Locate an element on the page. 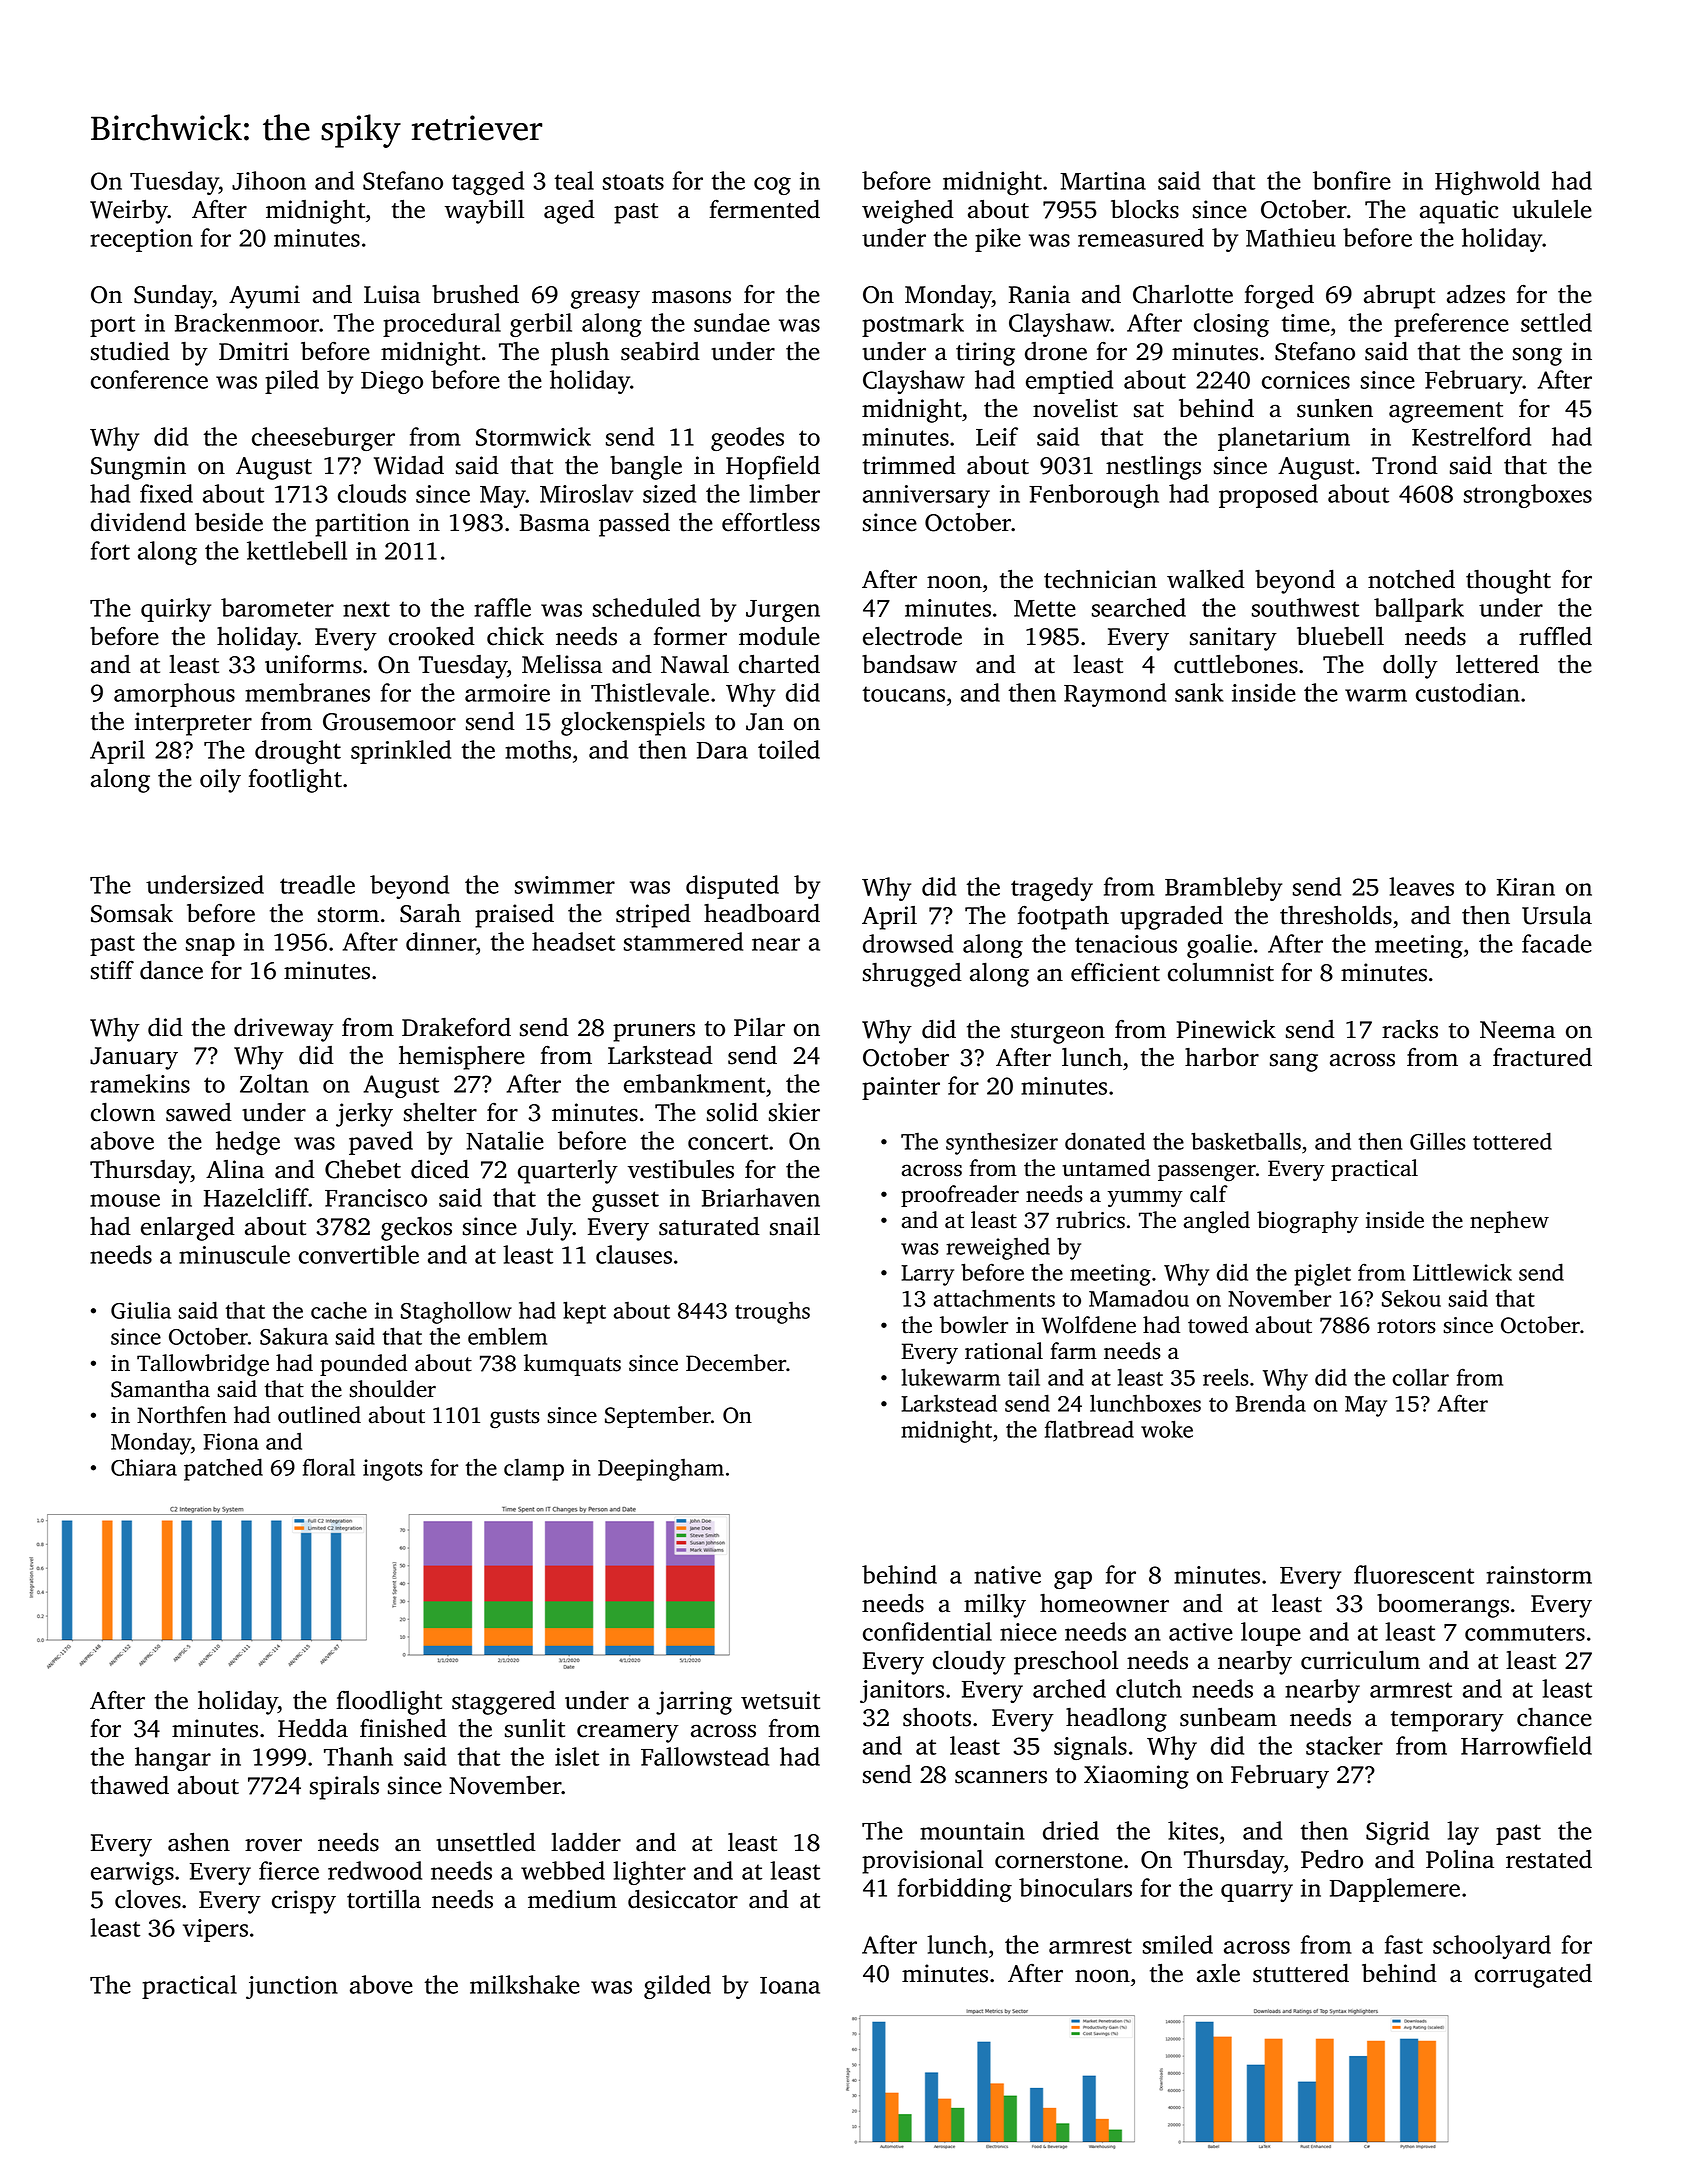 The width and height of the page is (1683, 2178). junction is located at coordinates (292, 1987).
